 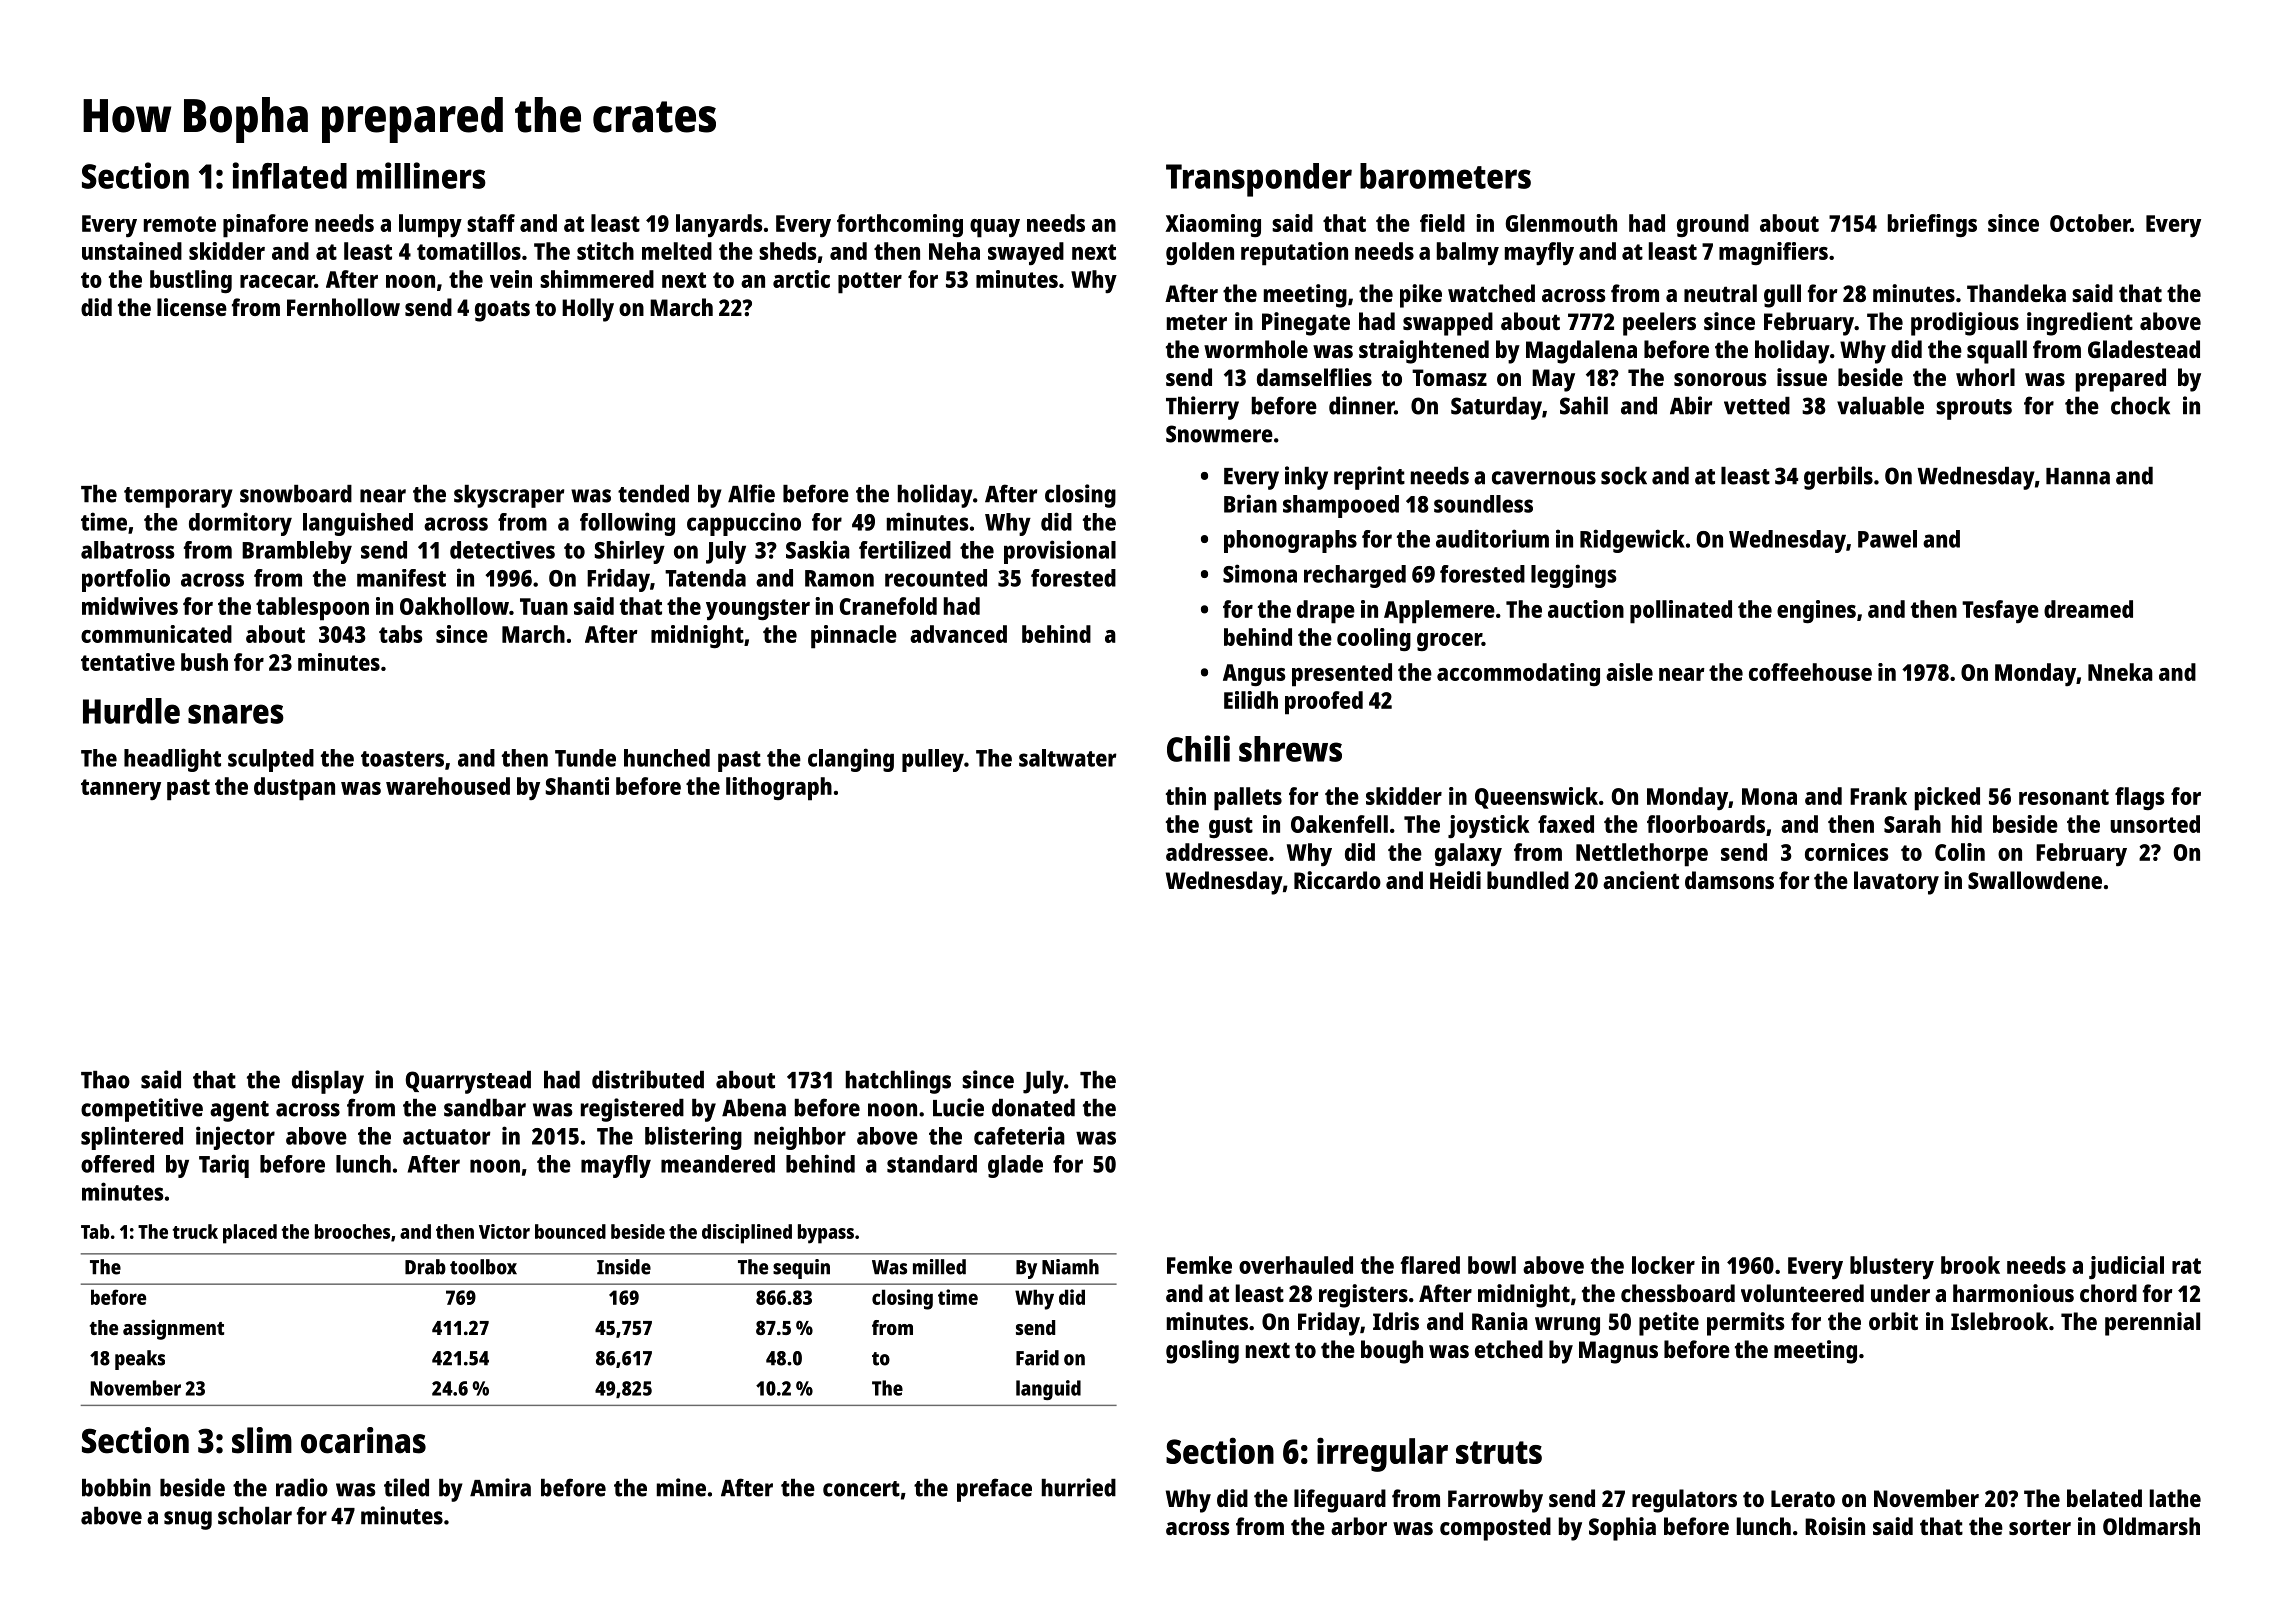 What do you see at coordinates (188, 1520) in the image?
I see `snug` at bounding box center [188, 1520].
